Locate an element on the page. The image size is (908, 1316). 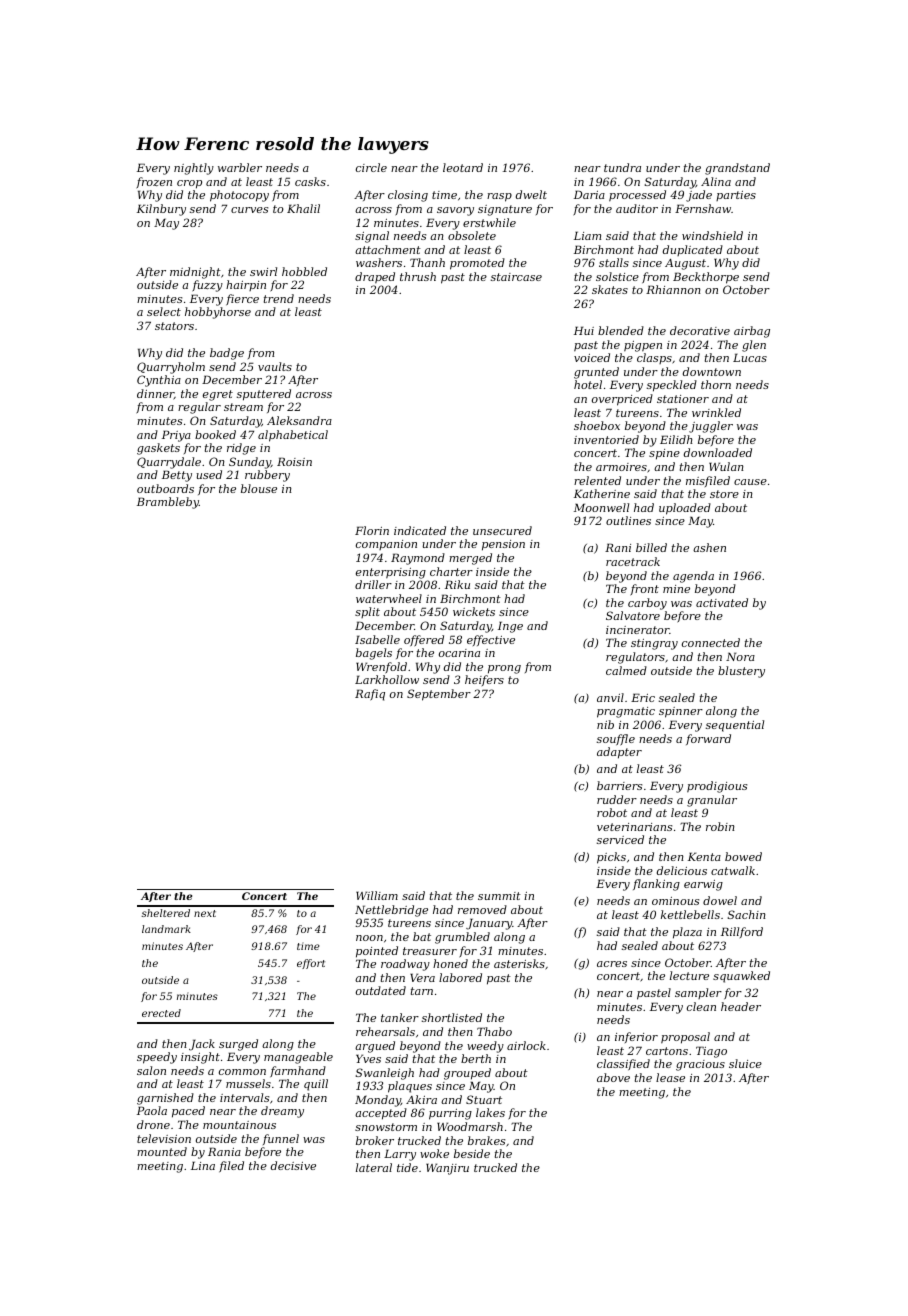
warbler is located at coordinates (240, 167).
